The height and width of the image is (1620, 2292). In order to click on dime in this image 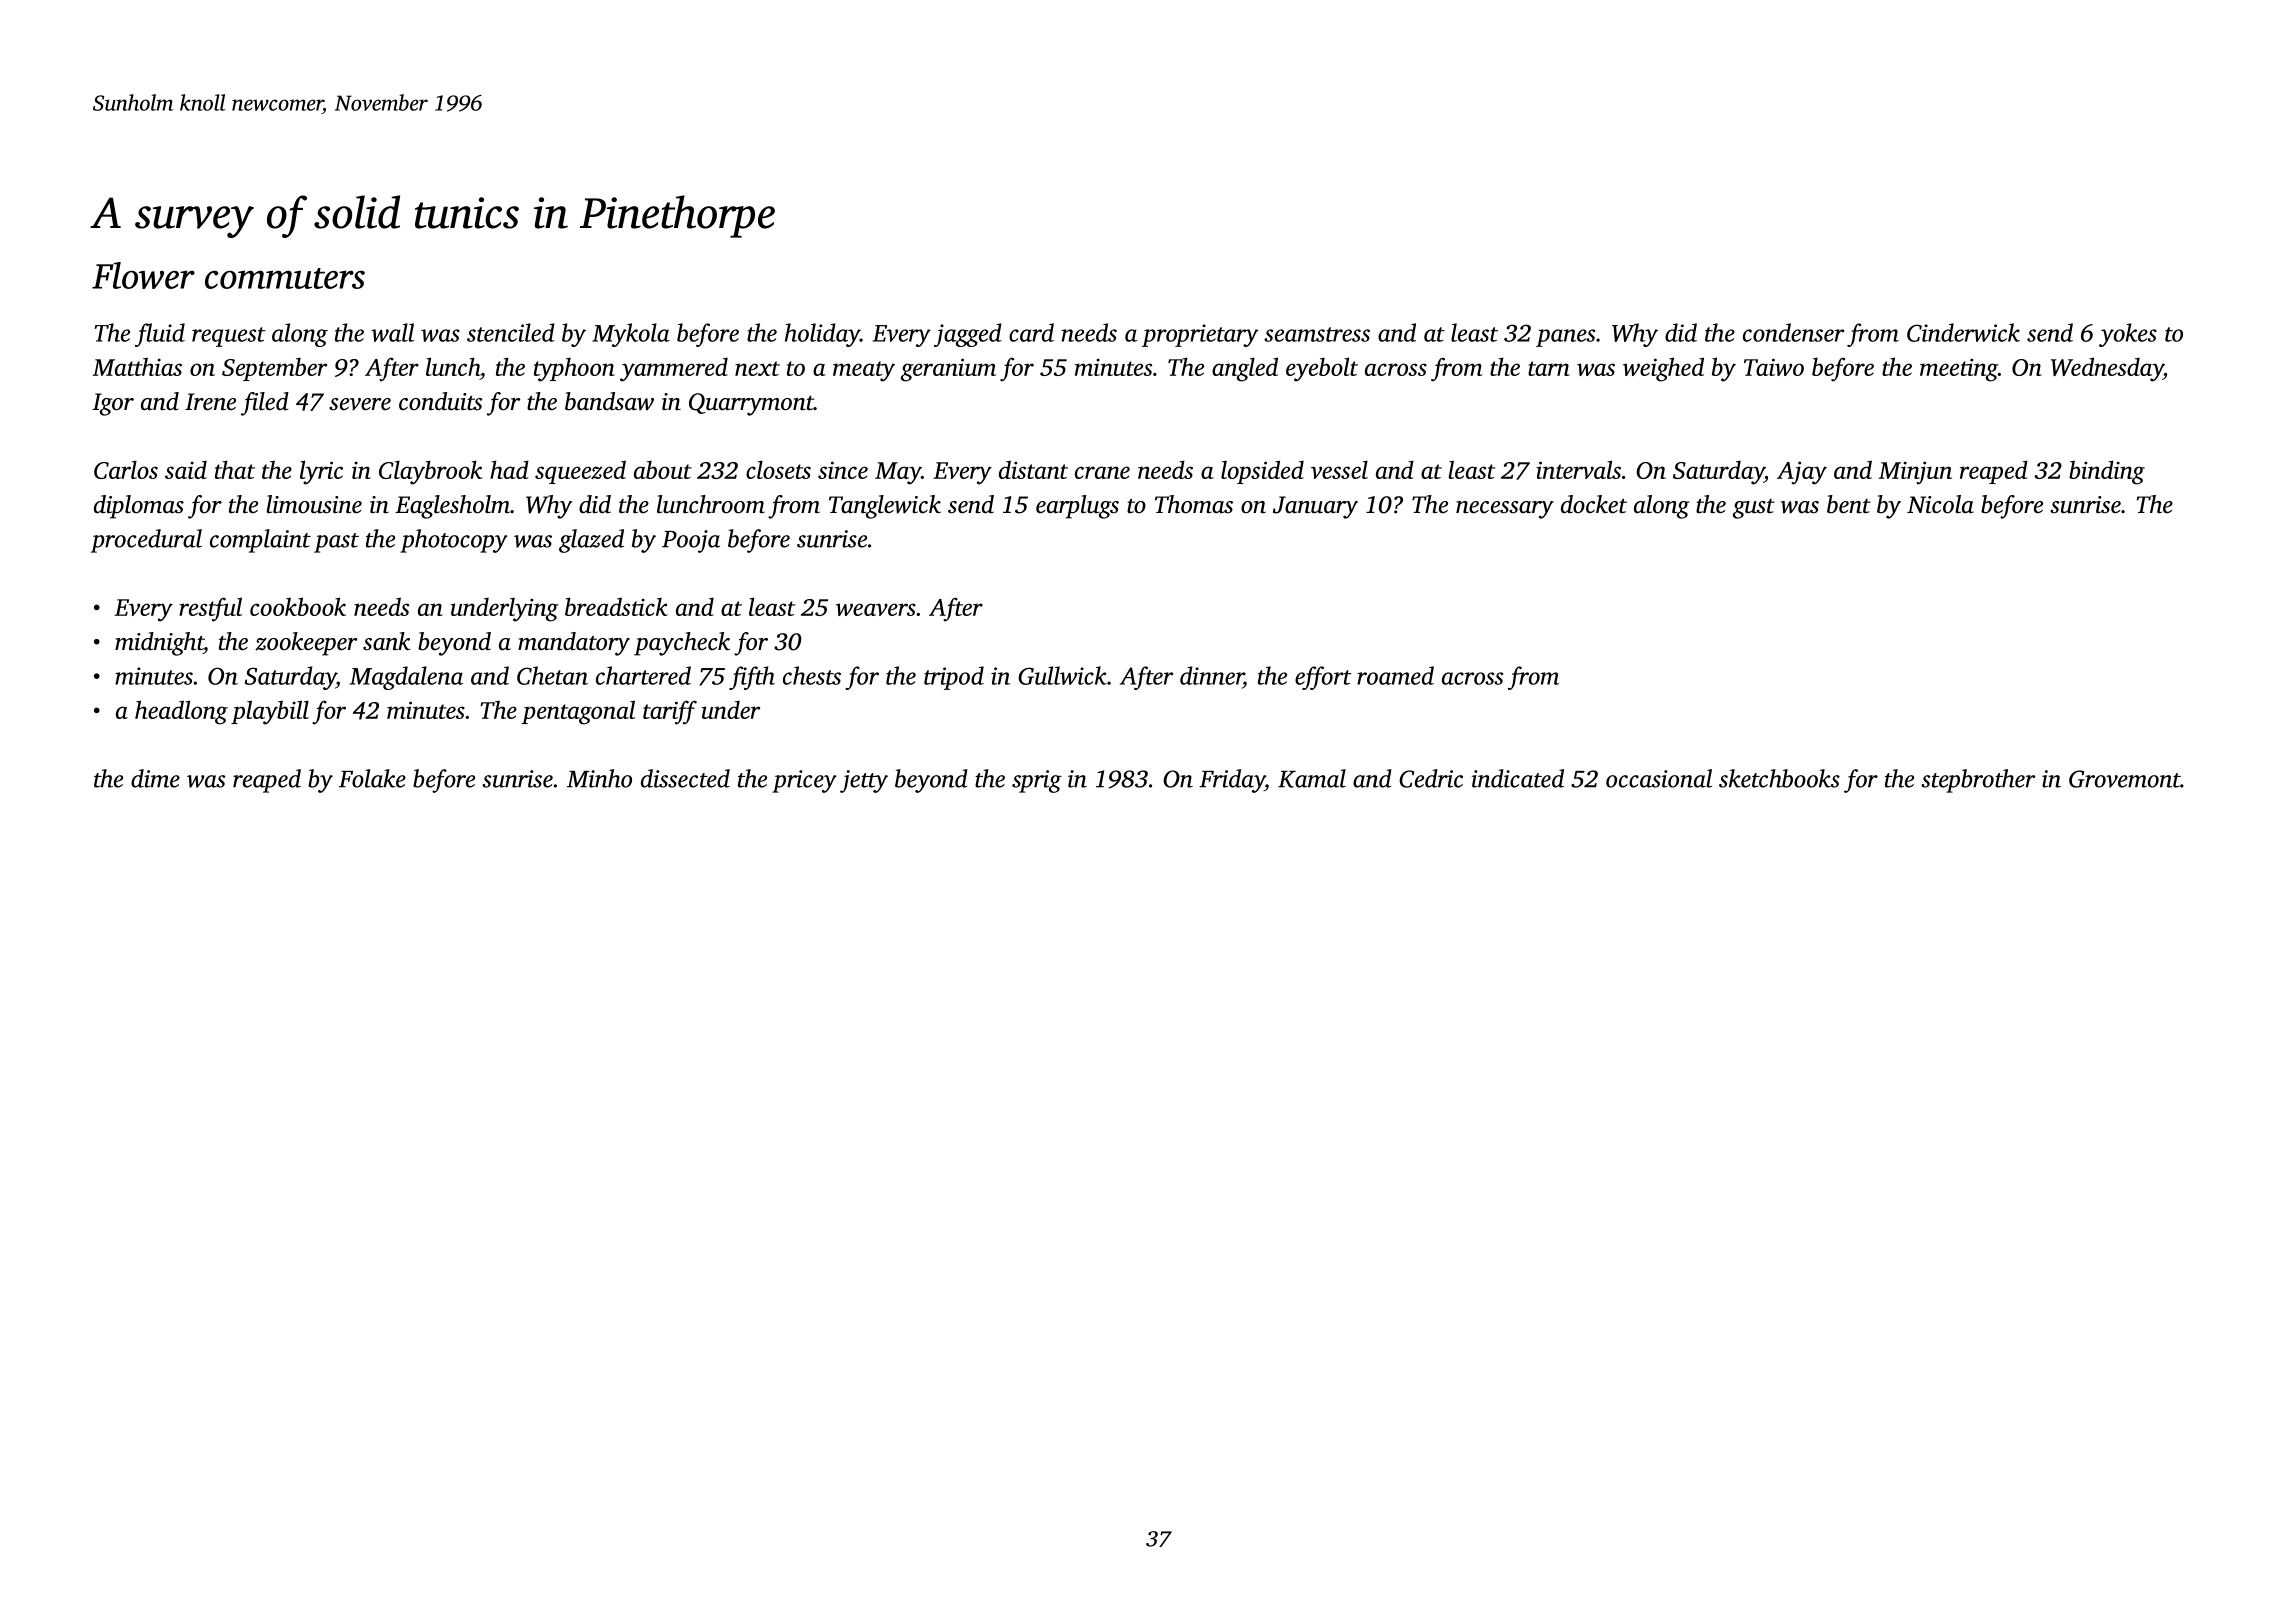, I will do `click(155, 778)`.
